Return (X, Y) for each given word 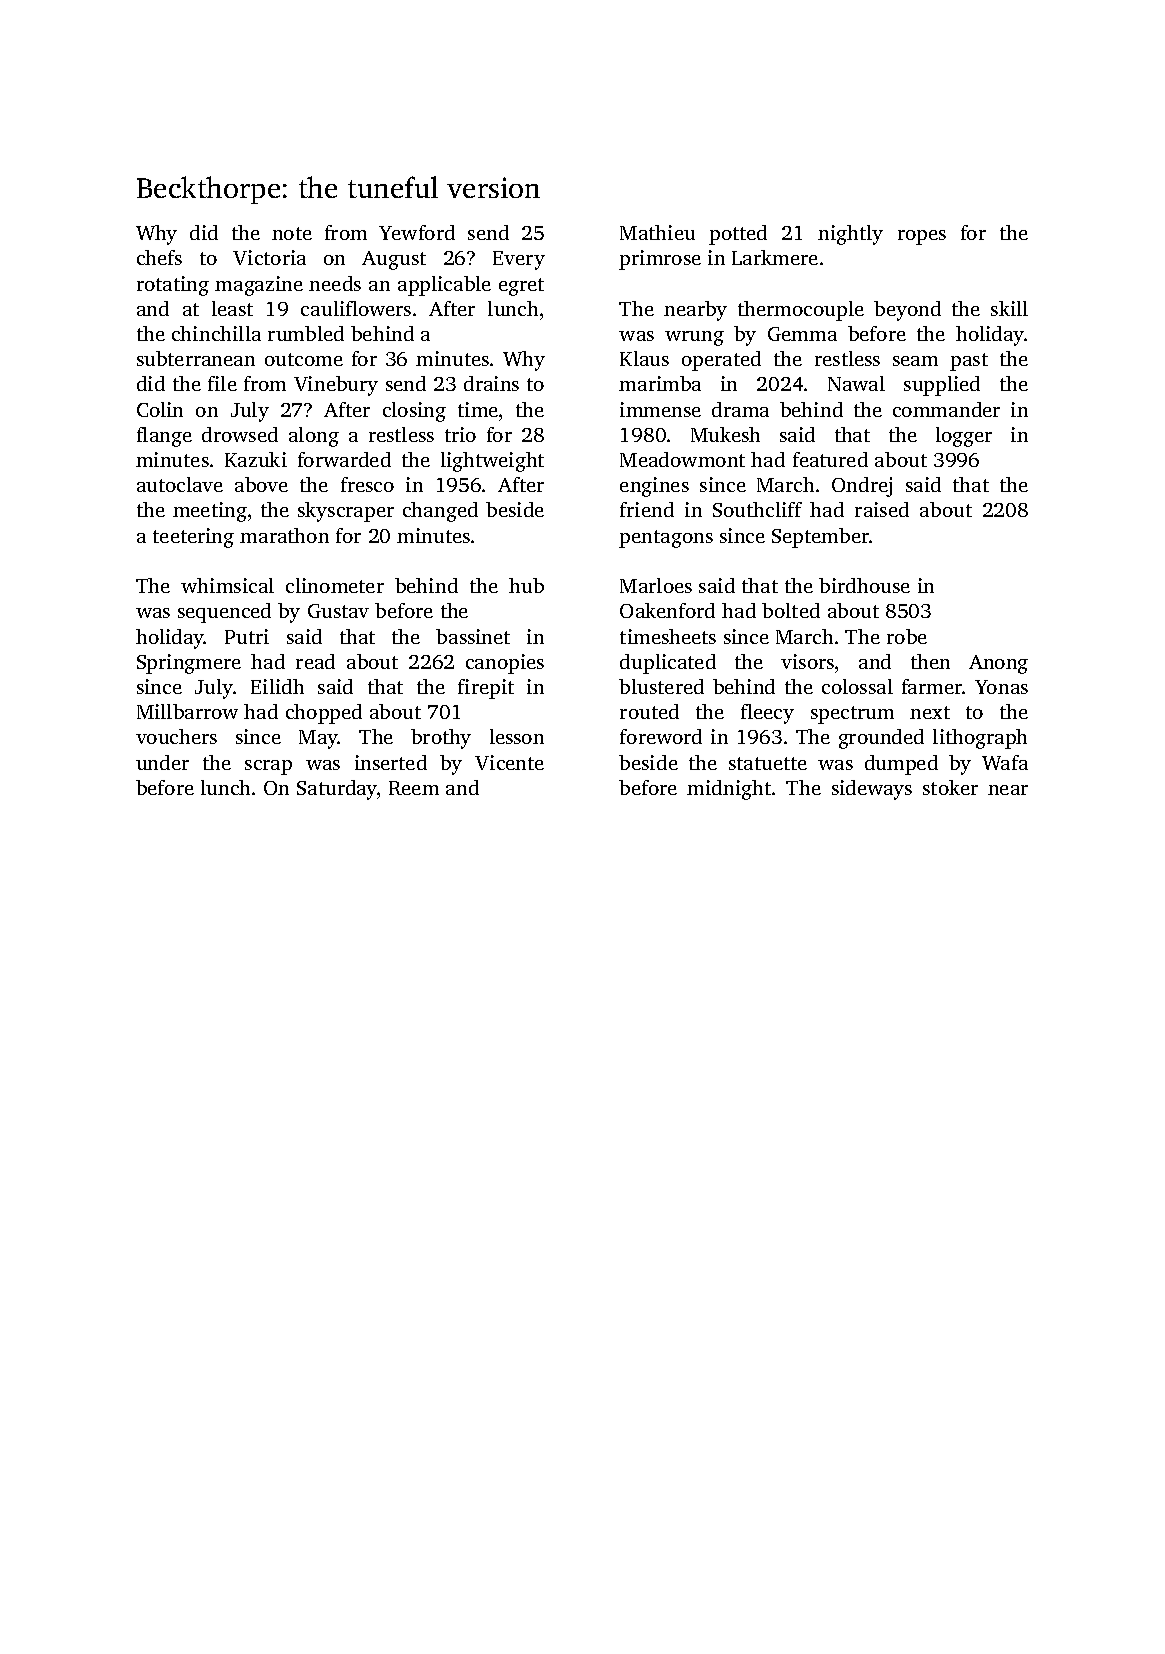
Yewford (417, 232)
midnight (729, 790)
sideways (872, 790)
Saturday (337, 790)
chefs (159, 257)
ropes (922, 237)
